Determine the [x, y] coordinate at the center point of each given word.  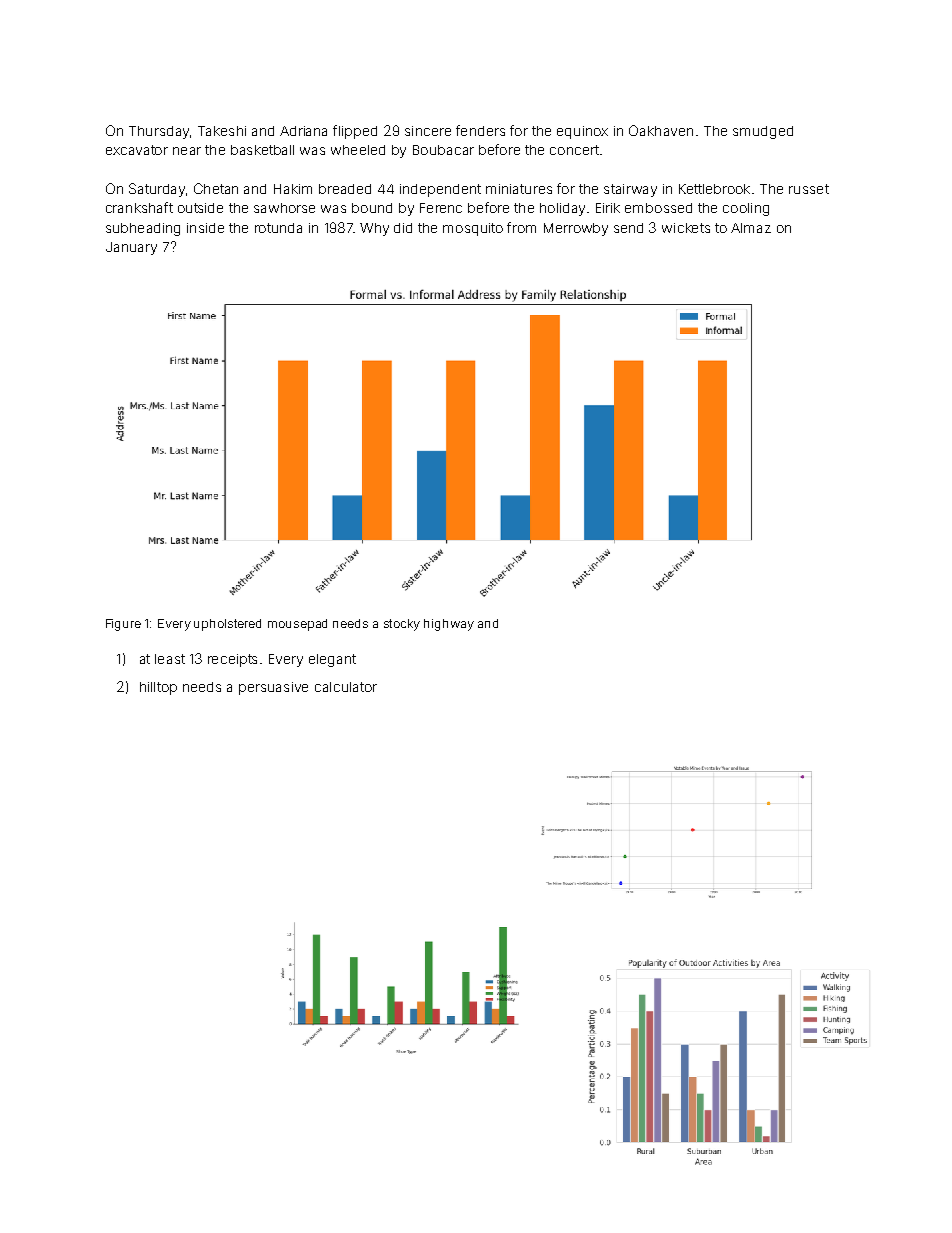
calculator [346, 687]
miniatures [519, 189]
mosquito [473, 229]
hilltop [158, 688]
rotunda [278, 228]
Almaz [751, 228]
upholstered [227, 625]
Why [374, 229]
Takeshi [222, 131]
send [628, 228]
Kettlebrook [714, 189]
